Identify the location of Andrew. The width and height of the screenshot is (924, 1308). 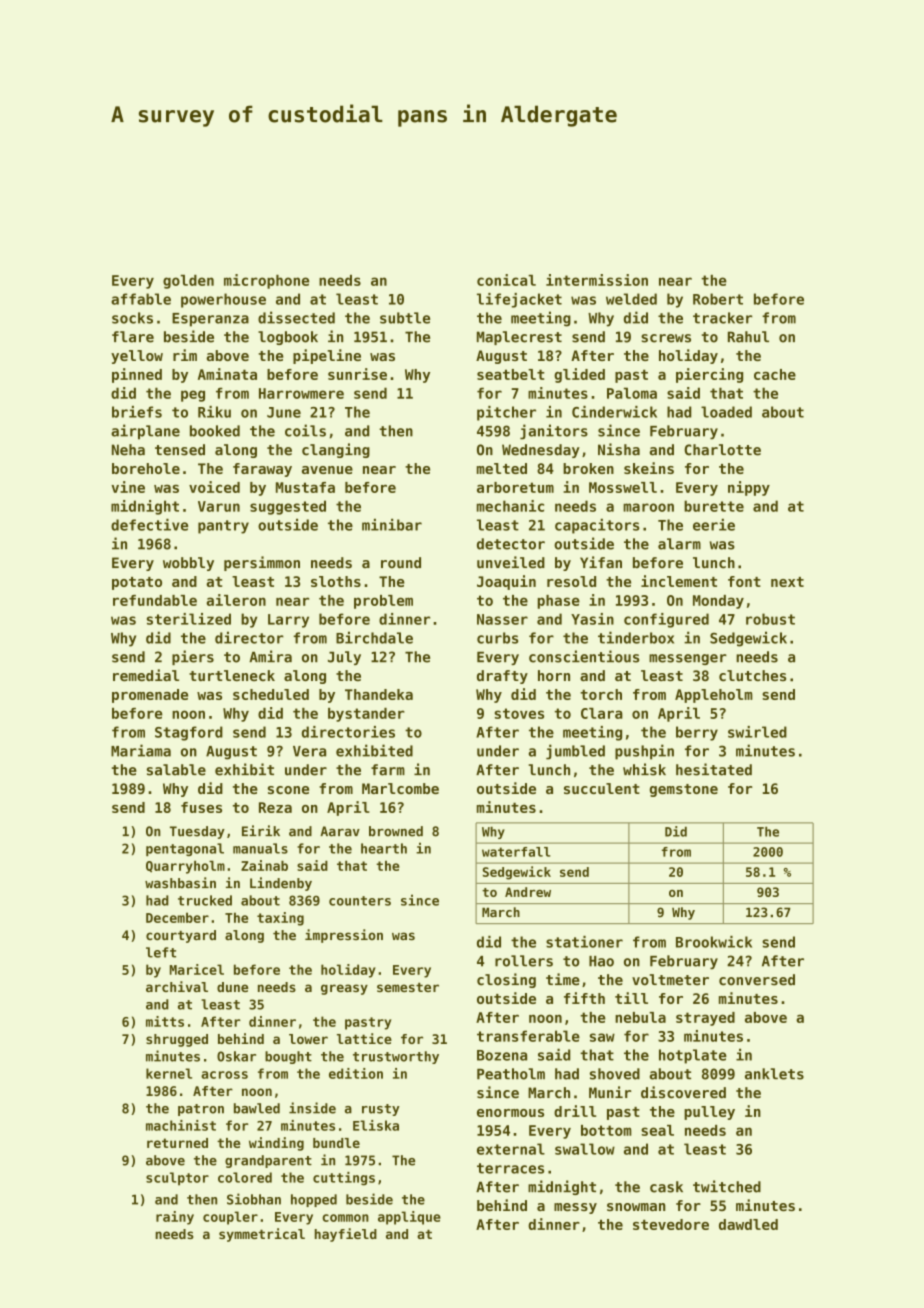
(528, 892).
